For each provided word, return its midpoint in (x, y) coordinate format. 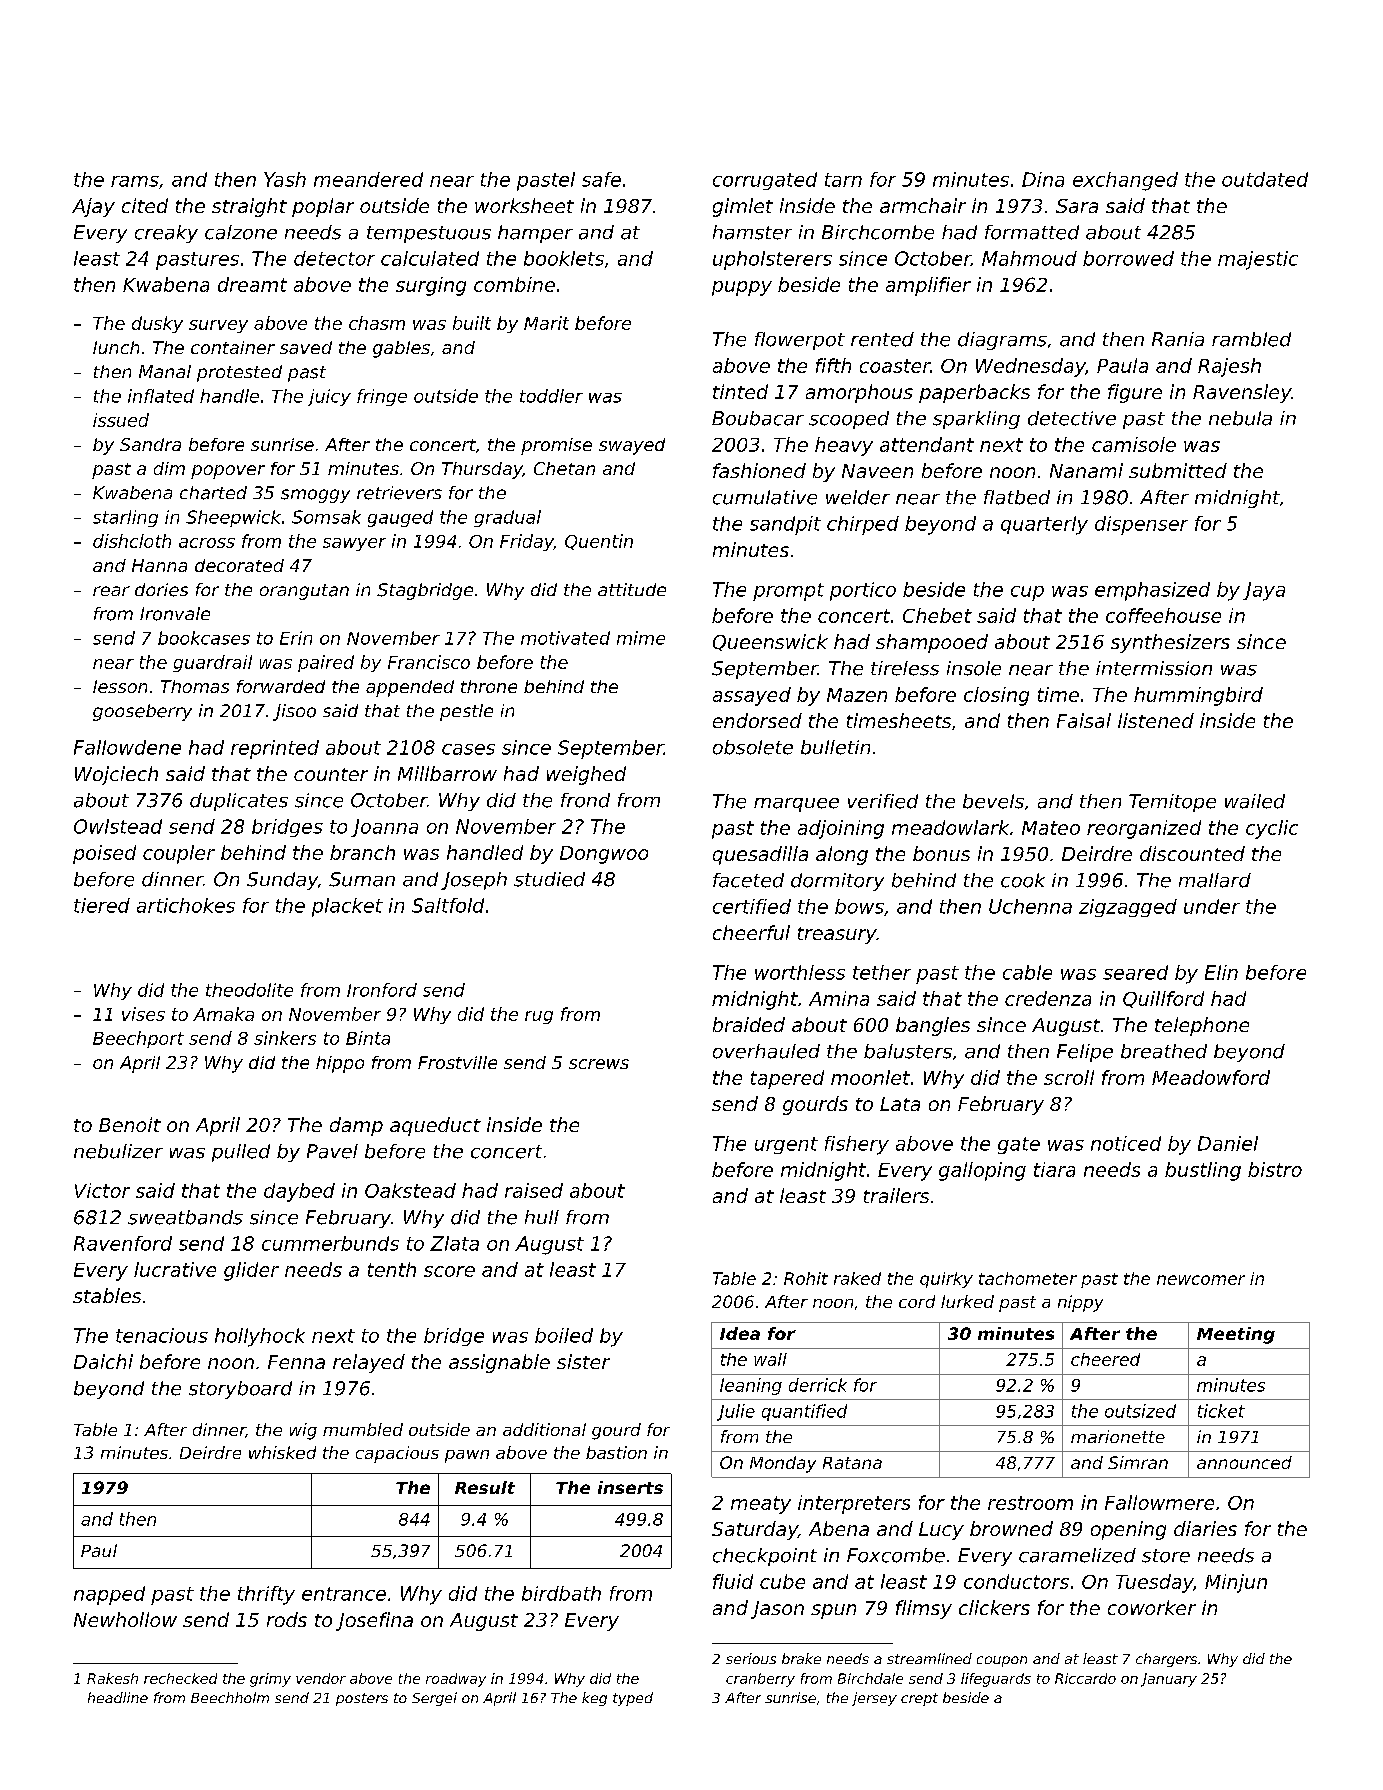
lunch (116, 347)
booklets (564, 258)
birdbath (561, 1593)
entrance (344, 1594)
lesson (120, 686)
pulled (241, 1153)
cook (1023, 880)
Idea (740, 1333)
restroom (1030, 1503)
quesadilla (760, 855)
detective (1072, 418)
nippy (1080, 1303)
